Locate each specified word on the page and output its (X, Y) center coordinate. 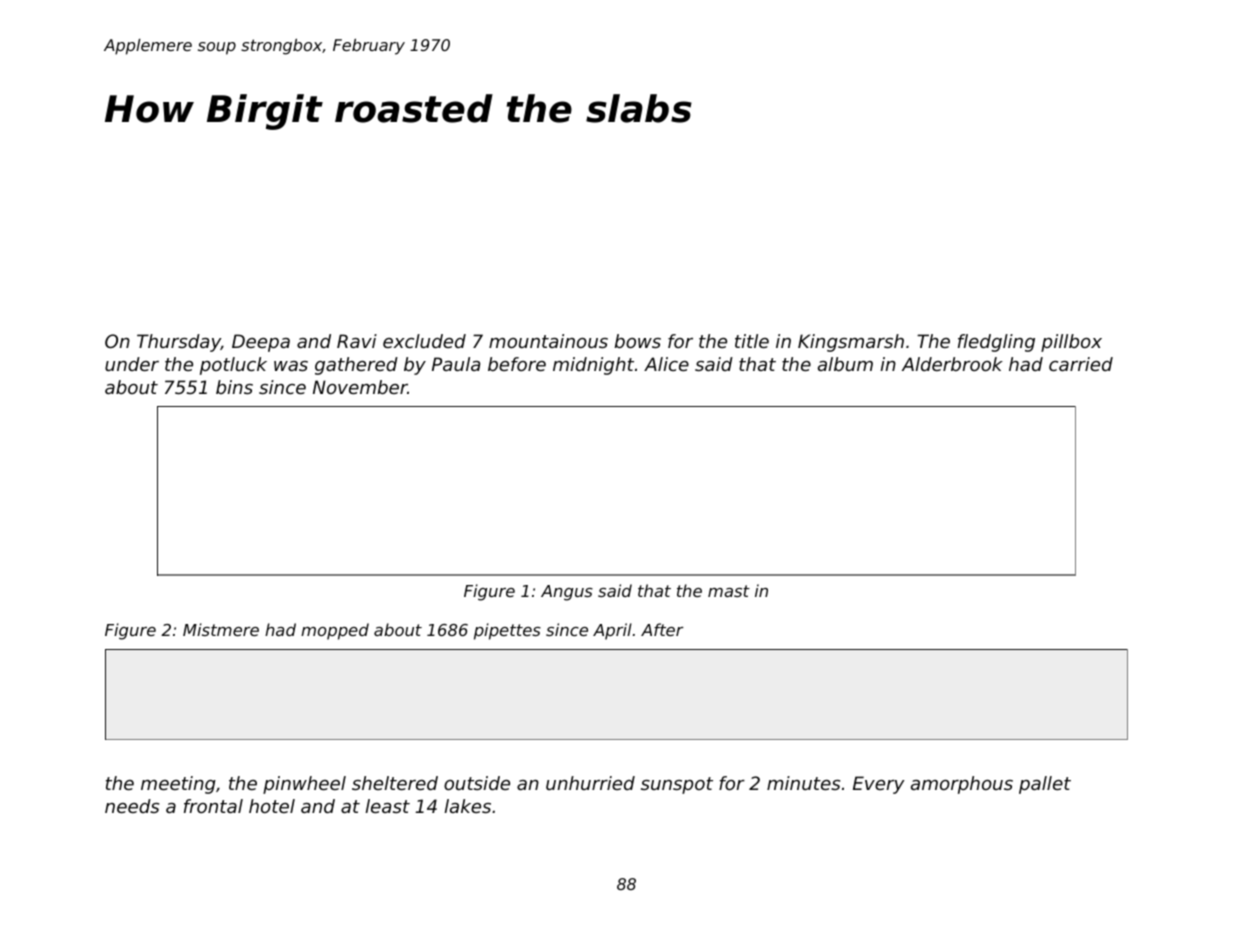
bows (638, 341)
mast (729, 591)
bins (234, 387)
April (612, 631)
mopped (335, 631)
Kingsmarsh (851, 343)
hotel (272, 806)
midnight (593, 366)
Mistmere (221, 629)
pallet (1045, 785)
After (662, 629)
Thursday (179, 343)
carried (1081, 364)
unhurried (590, 783)
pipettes (507, 631)
